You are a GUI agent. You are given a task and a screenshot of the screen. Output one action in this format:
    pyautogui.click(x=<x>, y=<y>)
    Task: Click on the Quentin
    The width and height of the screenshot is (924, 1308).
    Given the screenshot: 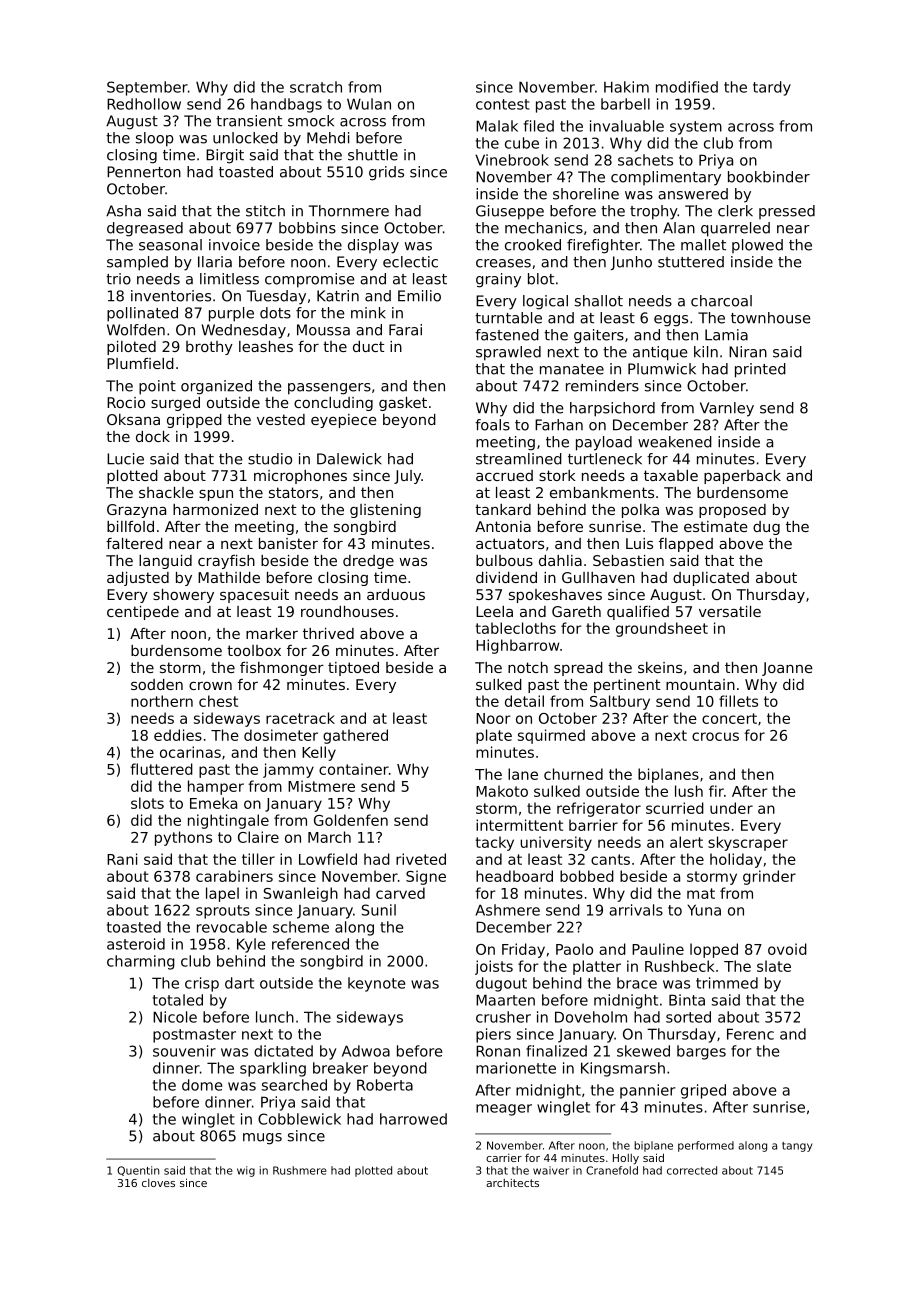 What is the action you would take?
    pyautogui.click(x=138, y=1171)
